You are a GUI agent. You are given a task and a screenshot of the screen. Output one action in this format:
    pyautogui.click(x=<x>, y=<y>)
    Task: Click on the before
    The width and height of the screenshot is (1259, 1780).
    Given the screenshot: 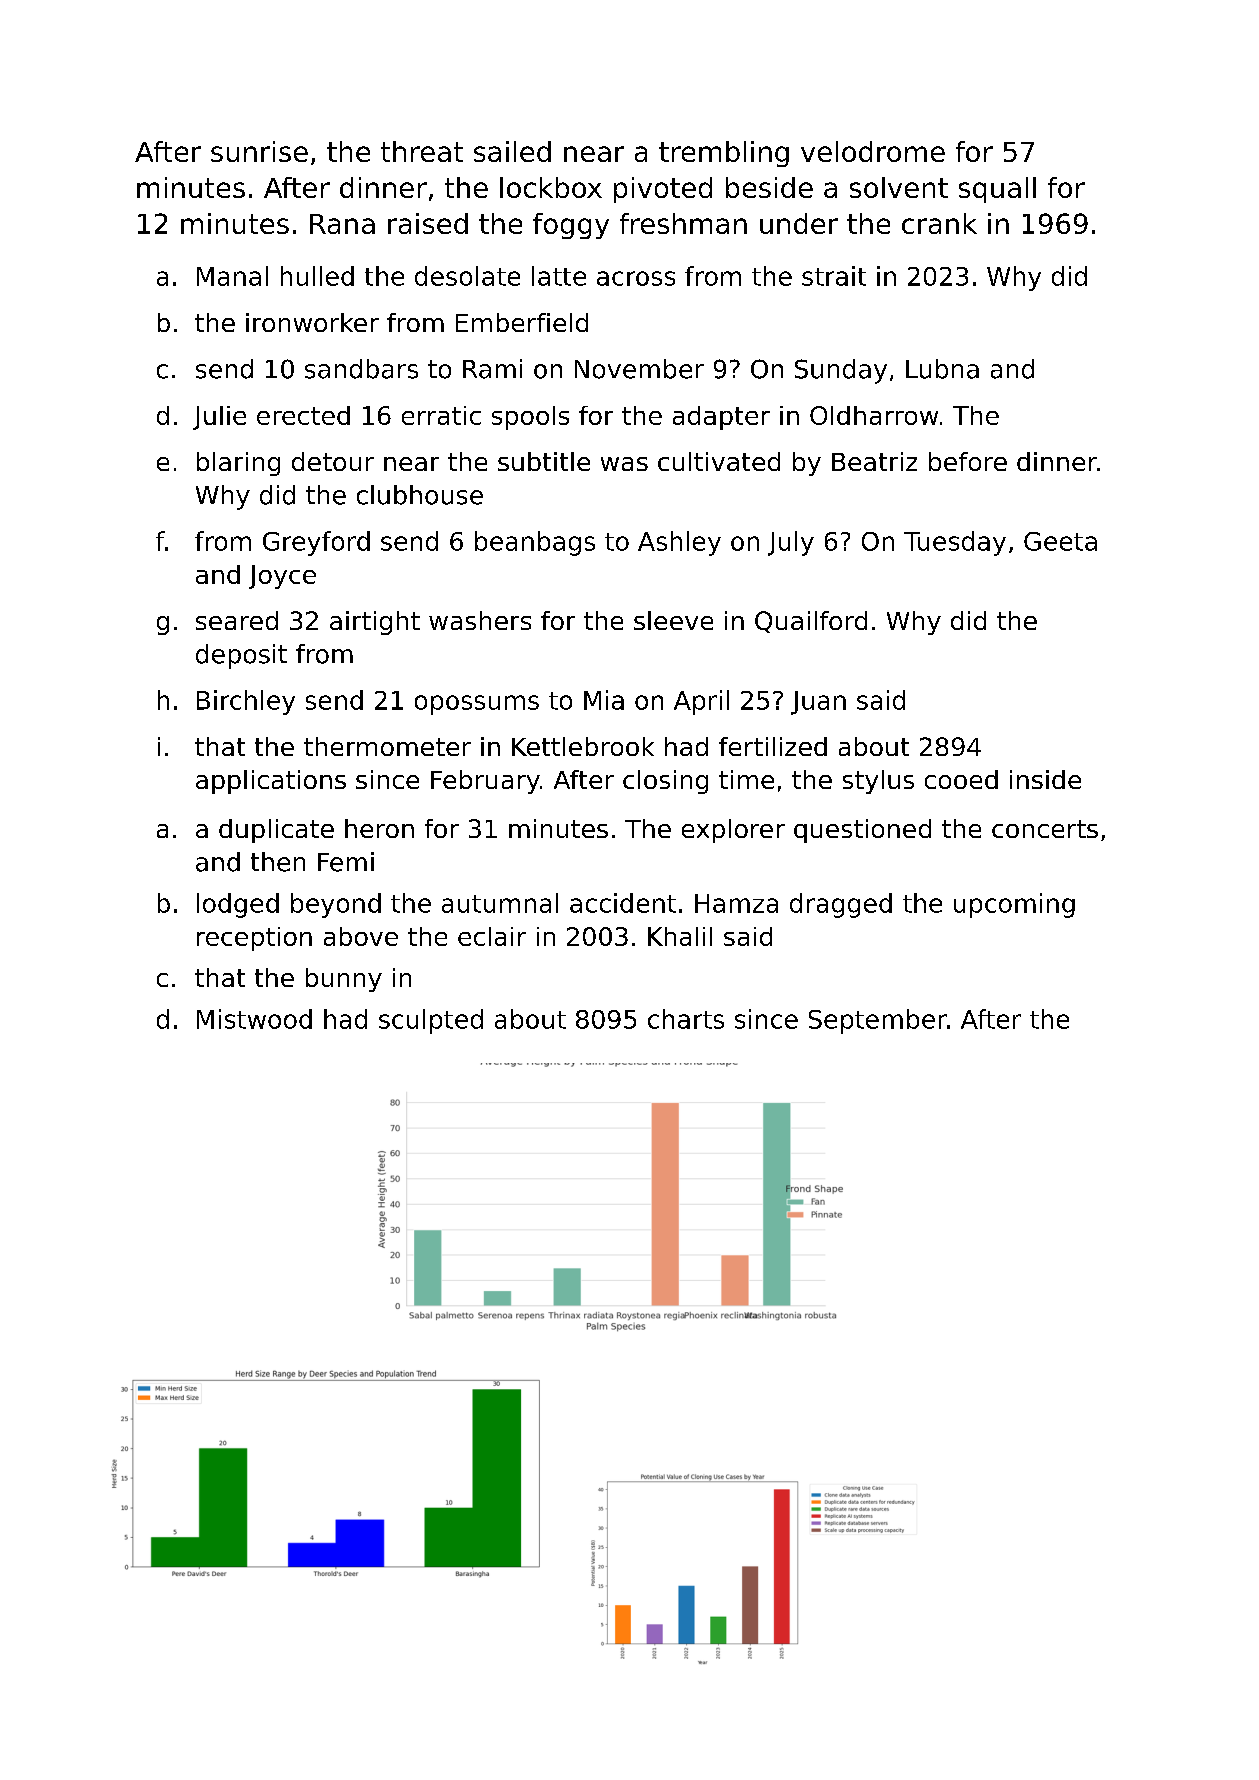 What is the action you would take?
    pyautogui.click(x=968, y=461)
